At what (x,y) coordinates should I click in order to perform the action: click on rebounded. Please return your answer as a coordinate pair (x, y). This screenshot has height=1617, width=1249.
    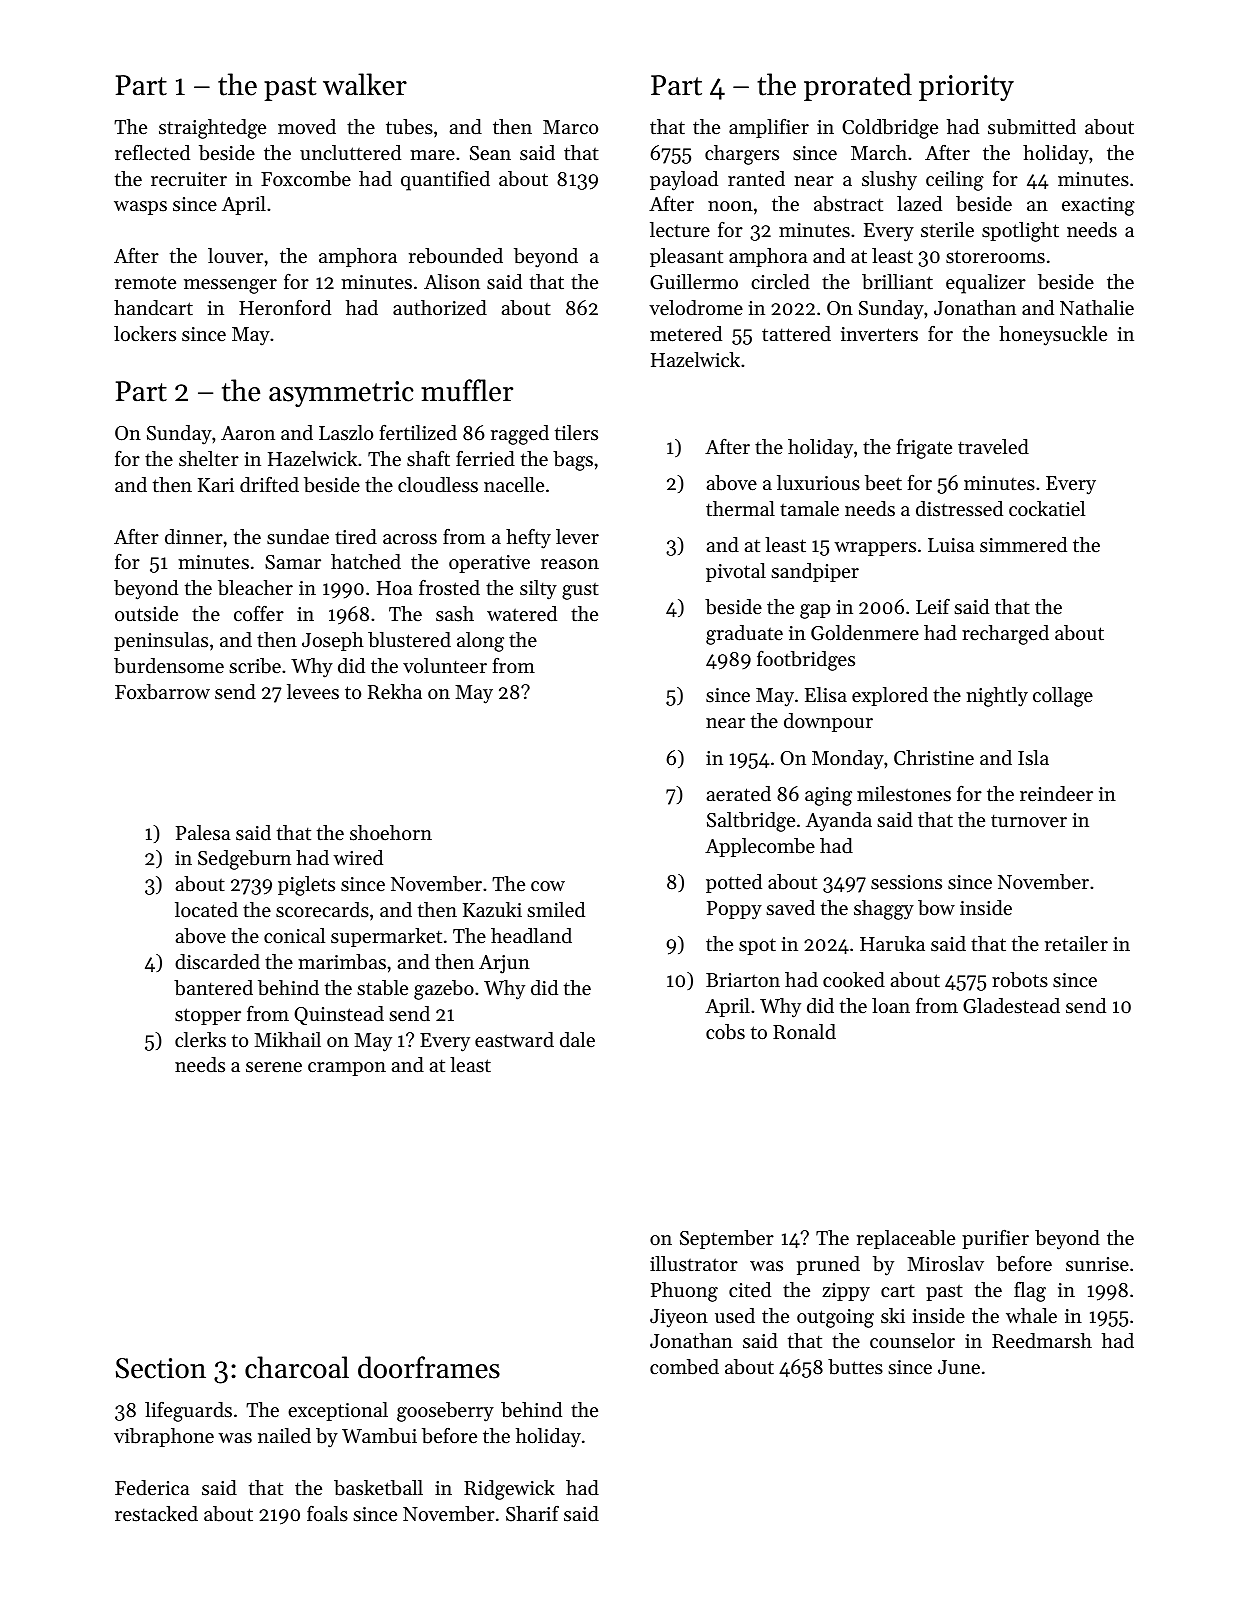
    Looking at the image, I should click on (456, 256).
